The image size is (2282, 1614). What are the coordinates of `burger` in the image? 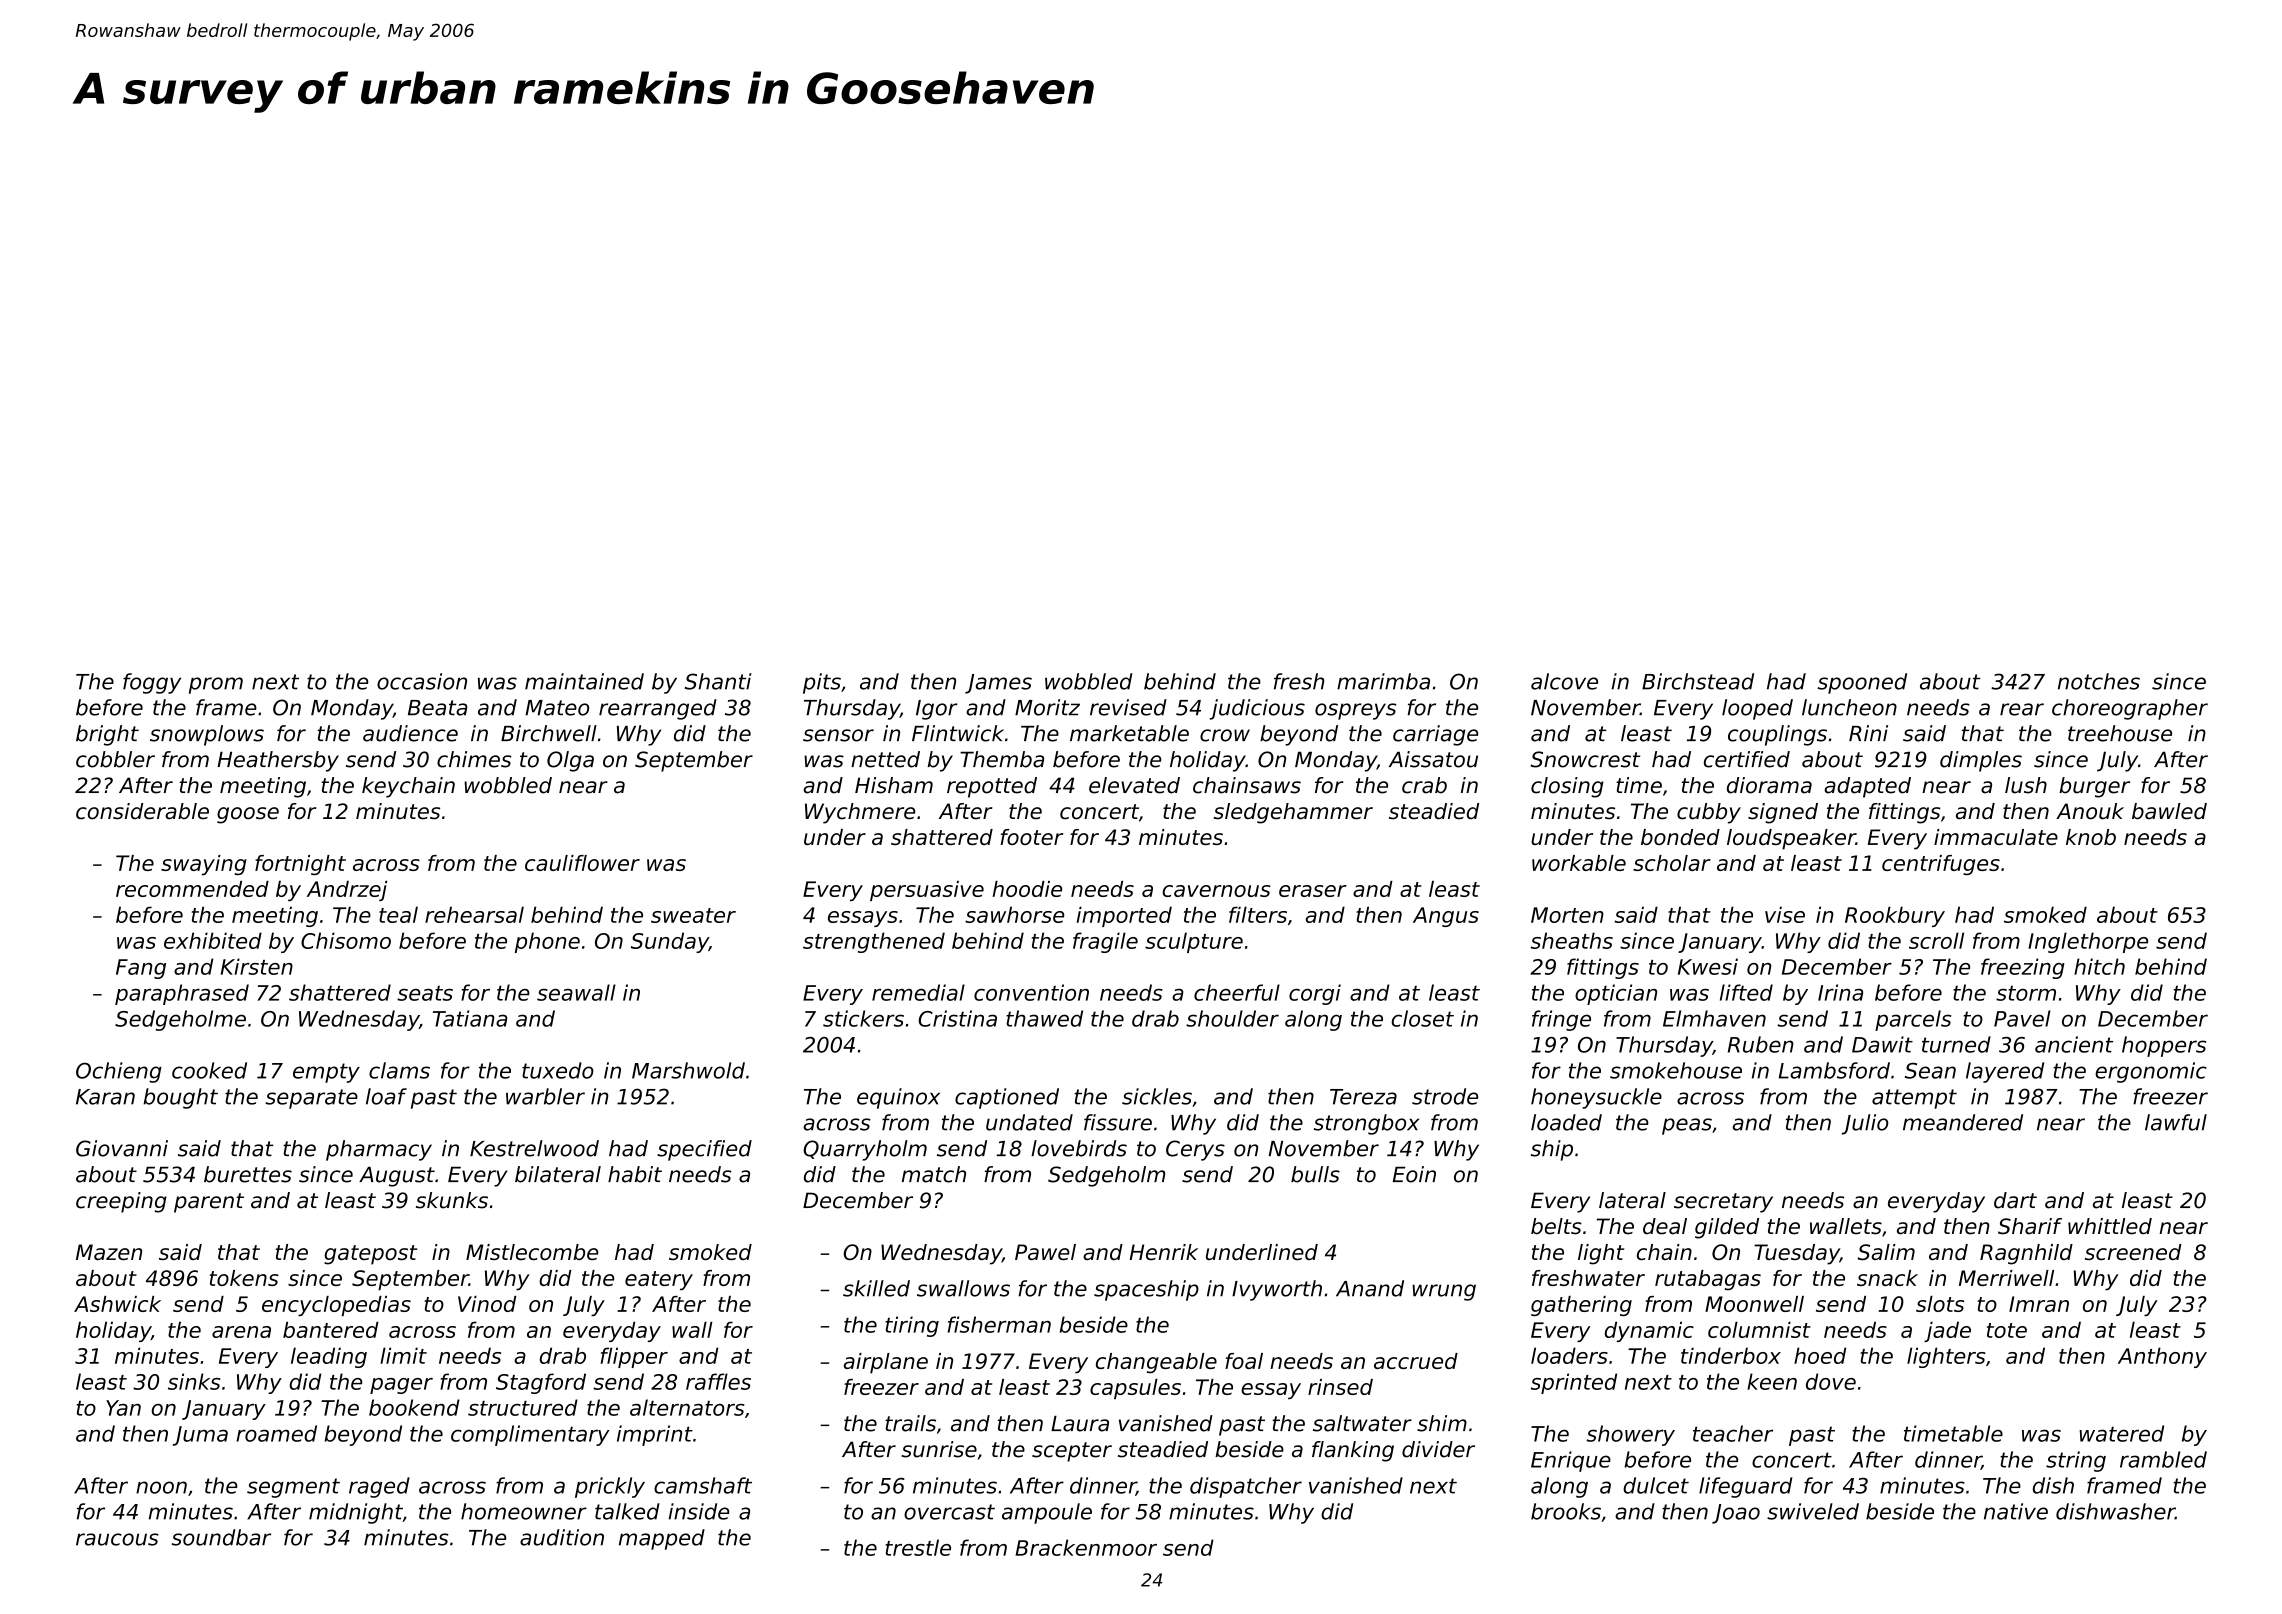 It's located at (2094, 787).
